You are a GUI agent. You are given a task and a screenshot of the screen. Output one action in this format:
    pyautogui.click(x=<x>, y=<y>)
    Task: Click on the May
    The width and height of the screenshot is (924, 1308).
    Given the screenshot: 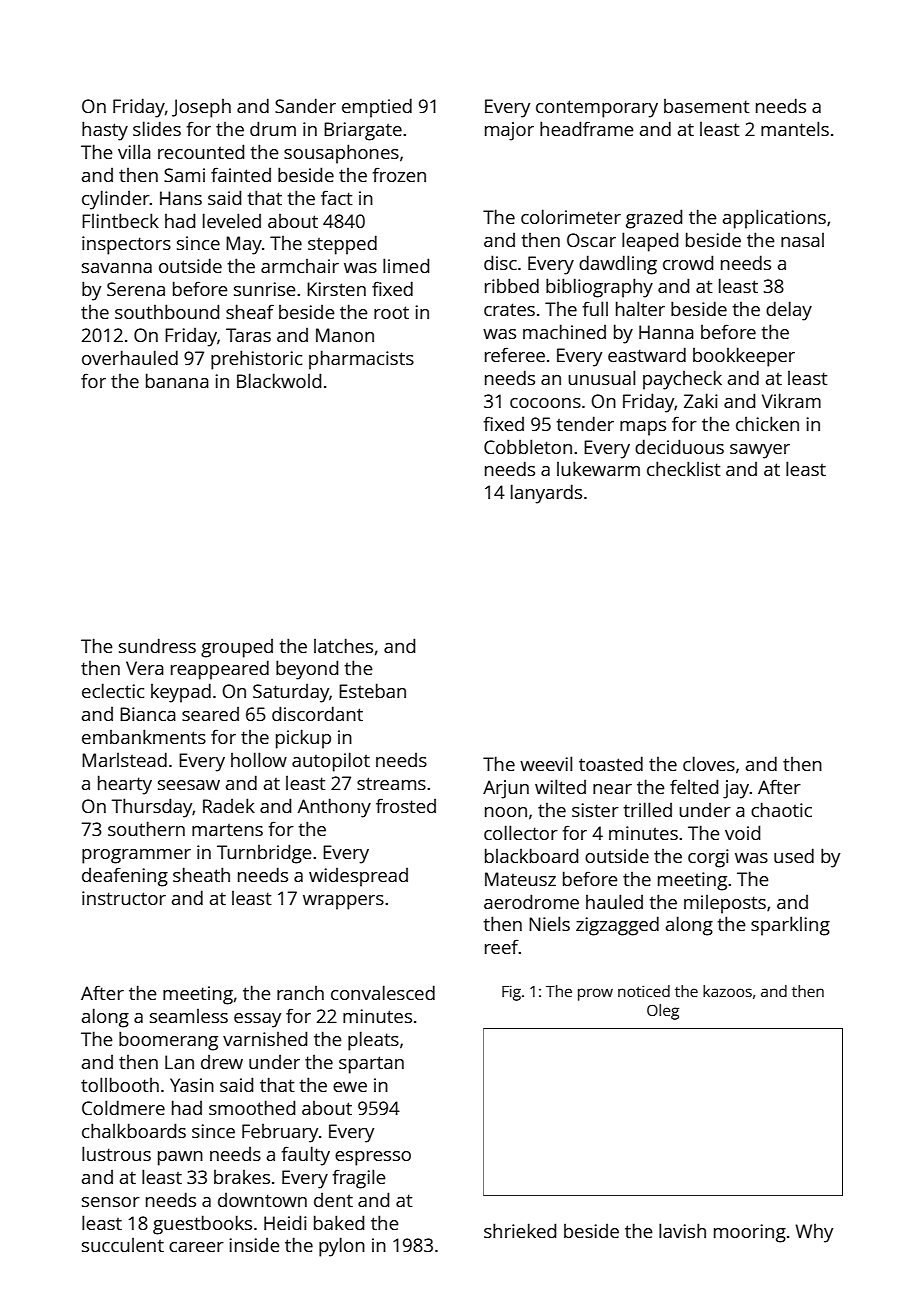 What is the action you would take?
    pyautogui.click(x=244, y=245)
